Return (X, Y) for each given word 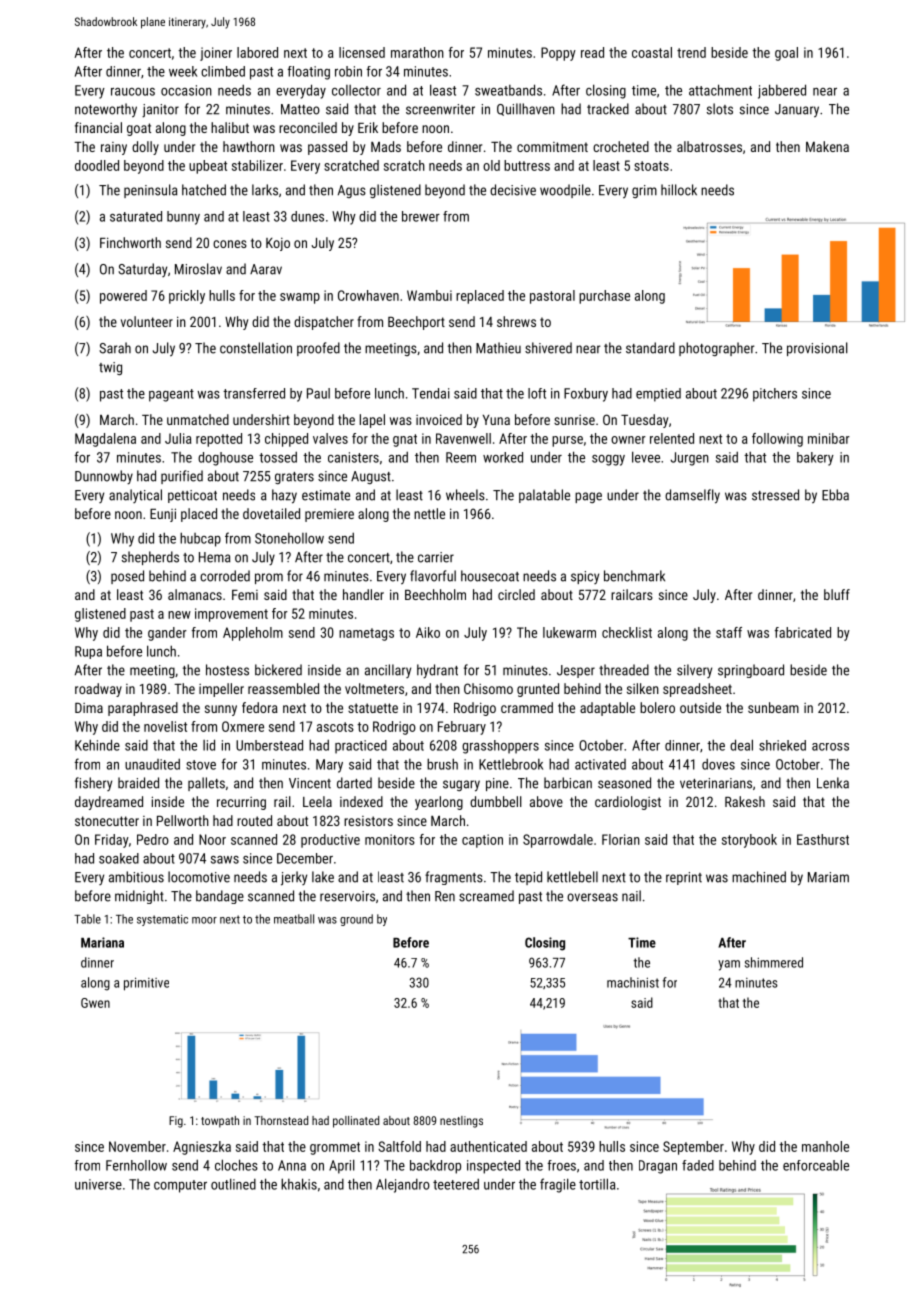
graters (294, 478)
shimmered (774, 962)
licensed (362, 52)
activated (600, 764)
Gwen (95, 1003)
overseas (592, 897)
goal (786, 54)
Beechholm (435, 594)
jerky (294, 878)
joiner (216, 54)
